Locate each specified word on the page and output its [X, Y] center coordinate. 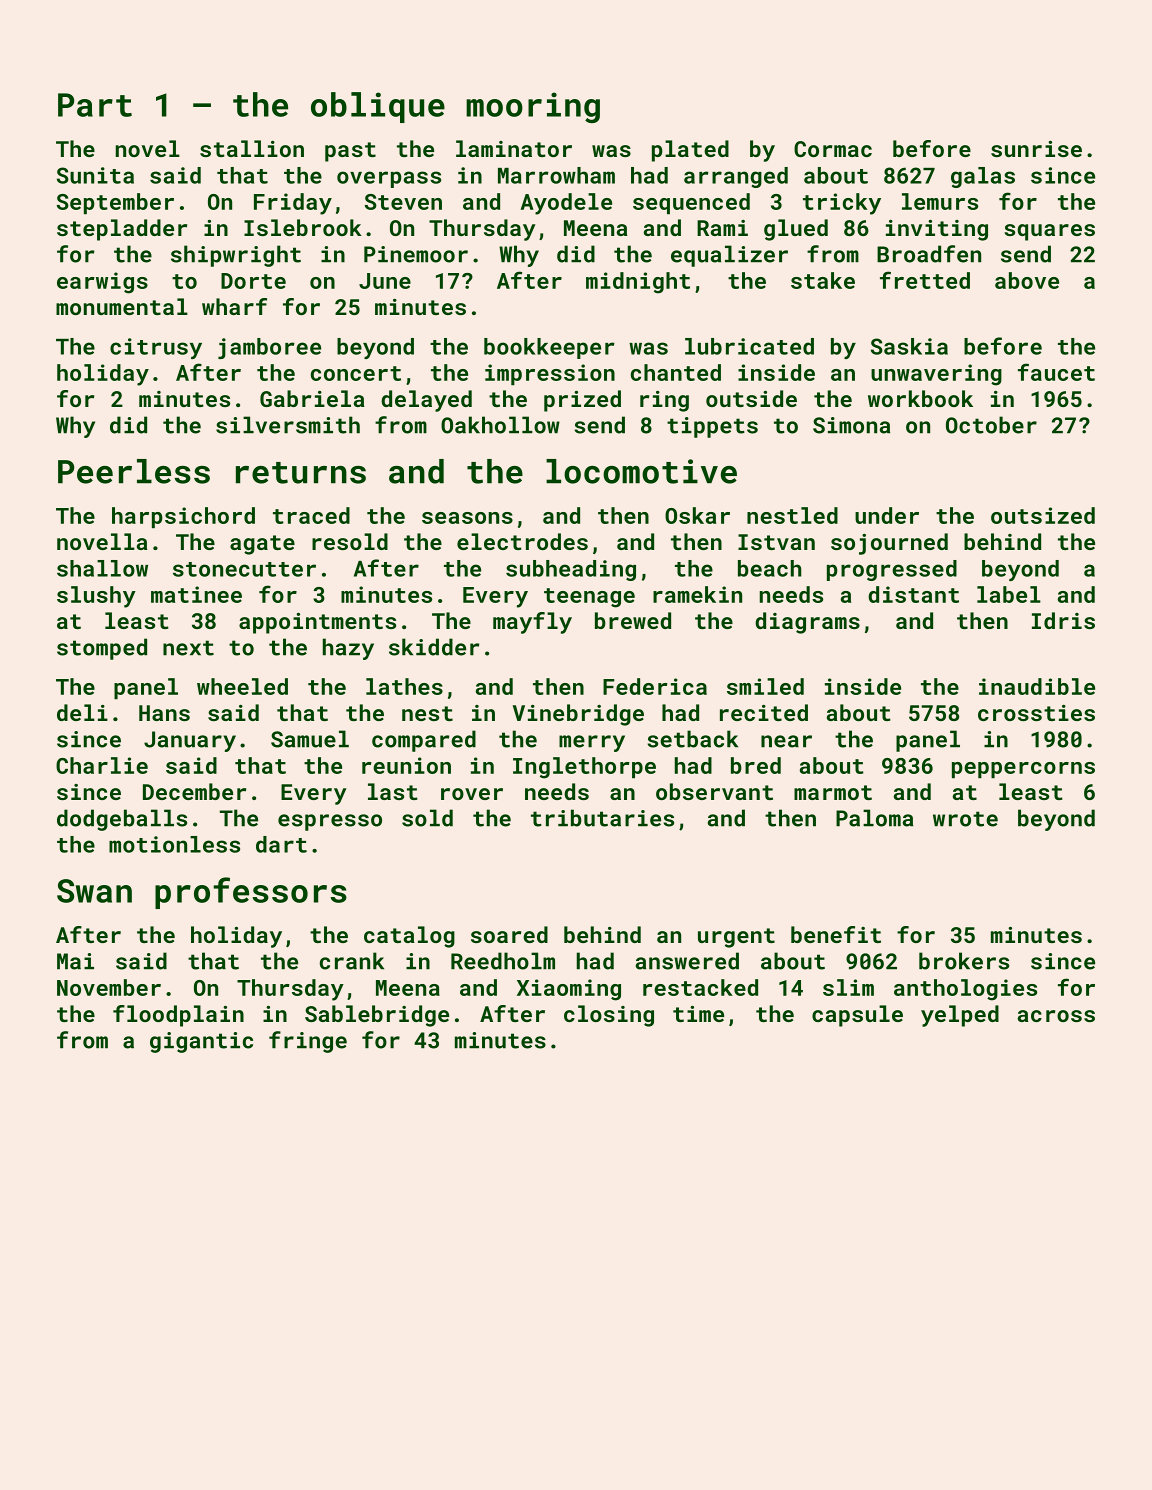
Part [95, 105]
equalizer [729, 256]
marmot [833, 792]
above [1027, 280]
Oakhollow [500, 425]
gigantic [201, 1042]
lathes [404, 686]
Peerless [134, 471]
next [188, 648]
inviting [937, 230]
